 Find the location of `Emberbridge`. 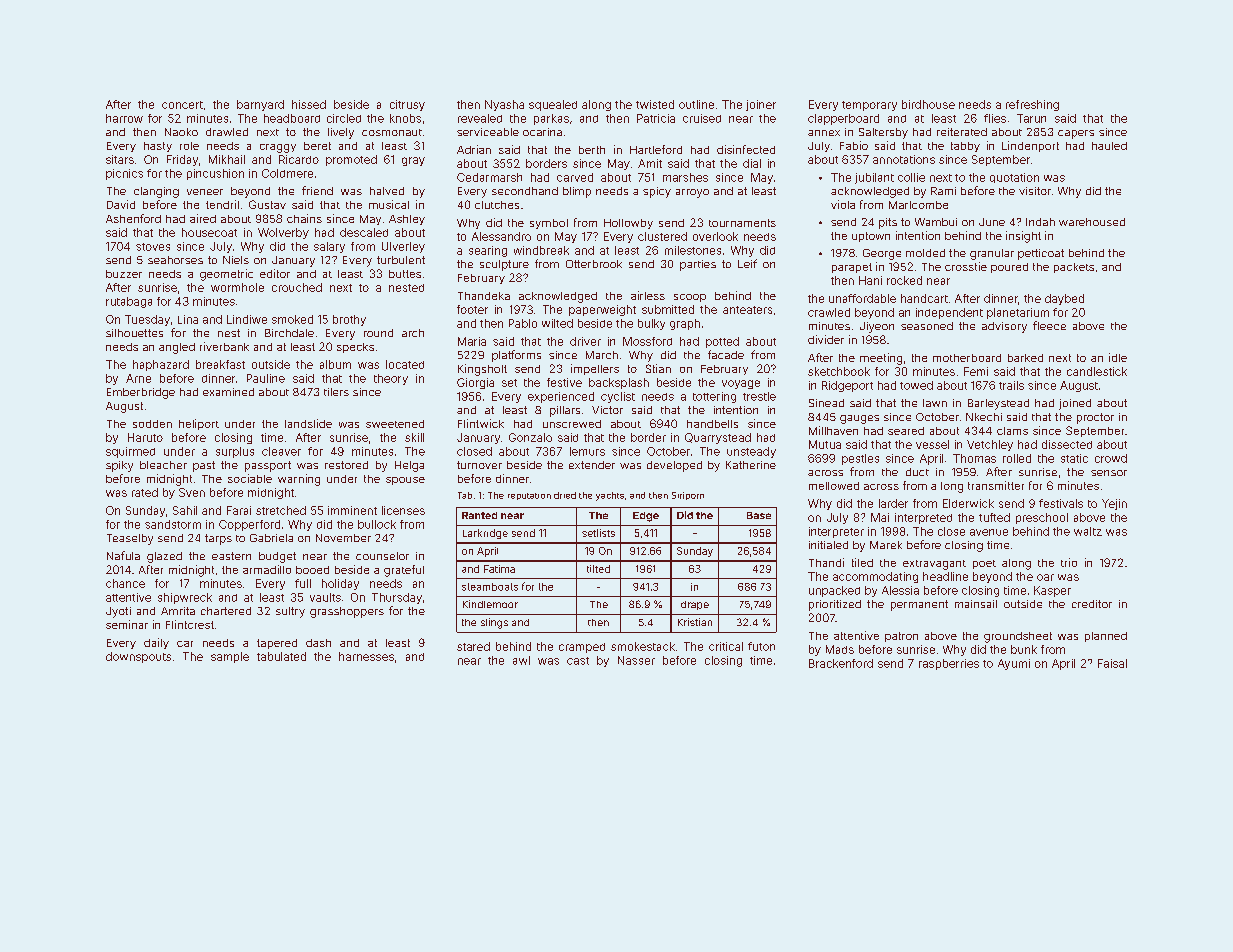

Emberbridge is located at coordinates (141, 393).
